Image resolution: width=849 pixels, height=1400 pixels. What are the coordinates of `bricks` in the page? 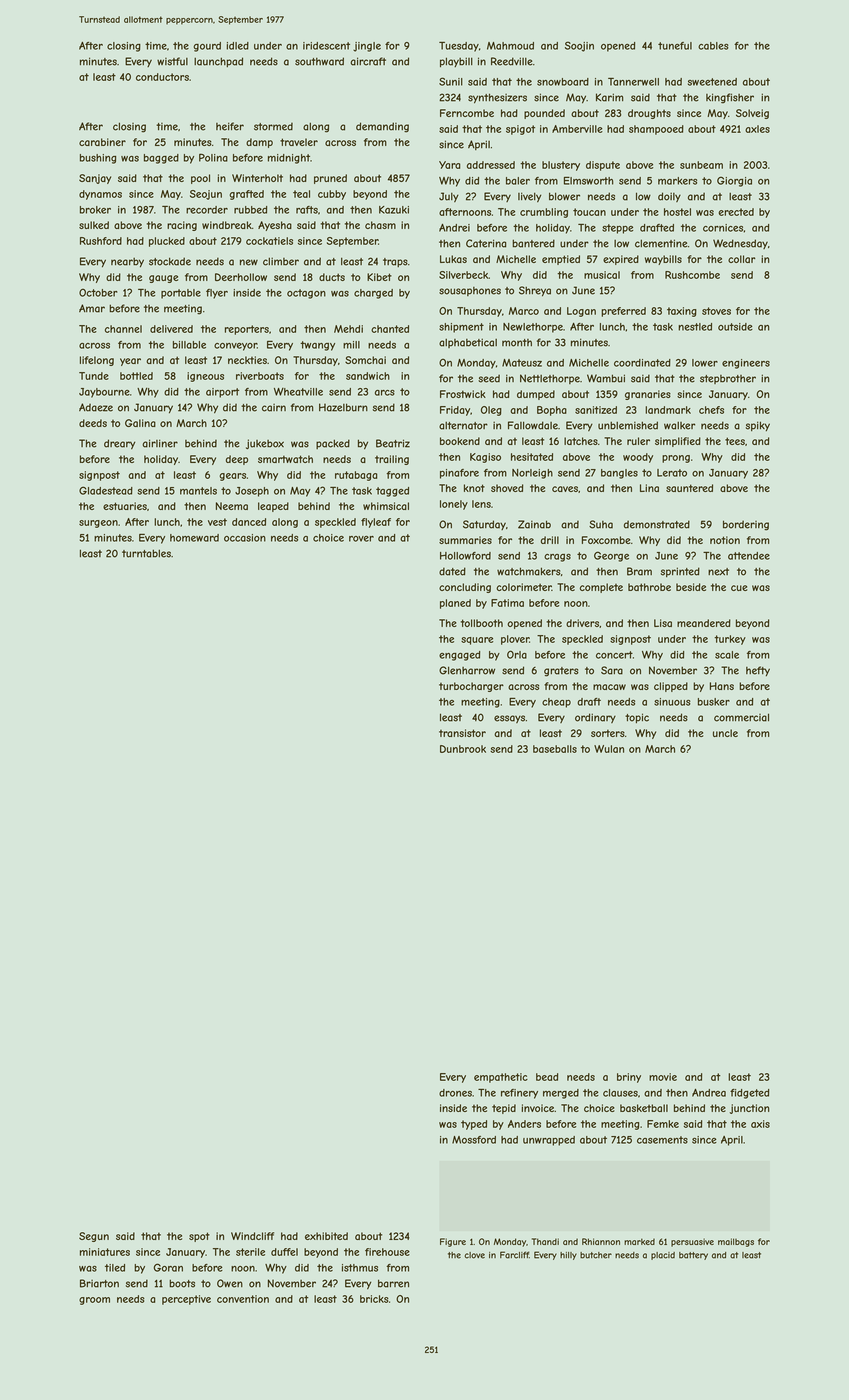 It's located at (374, 1299).
